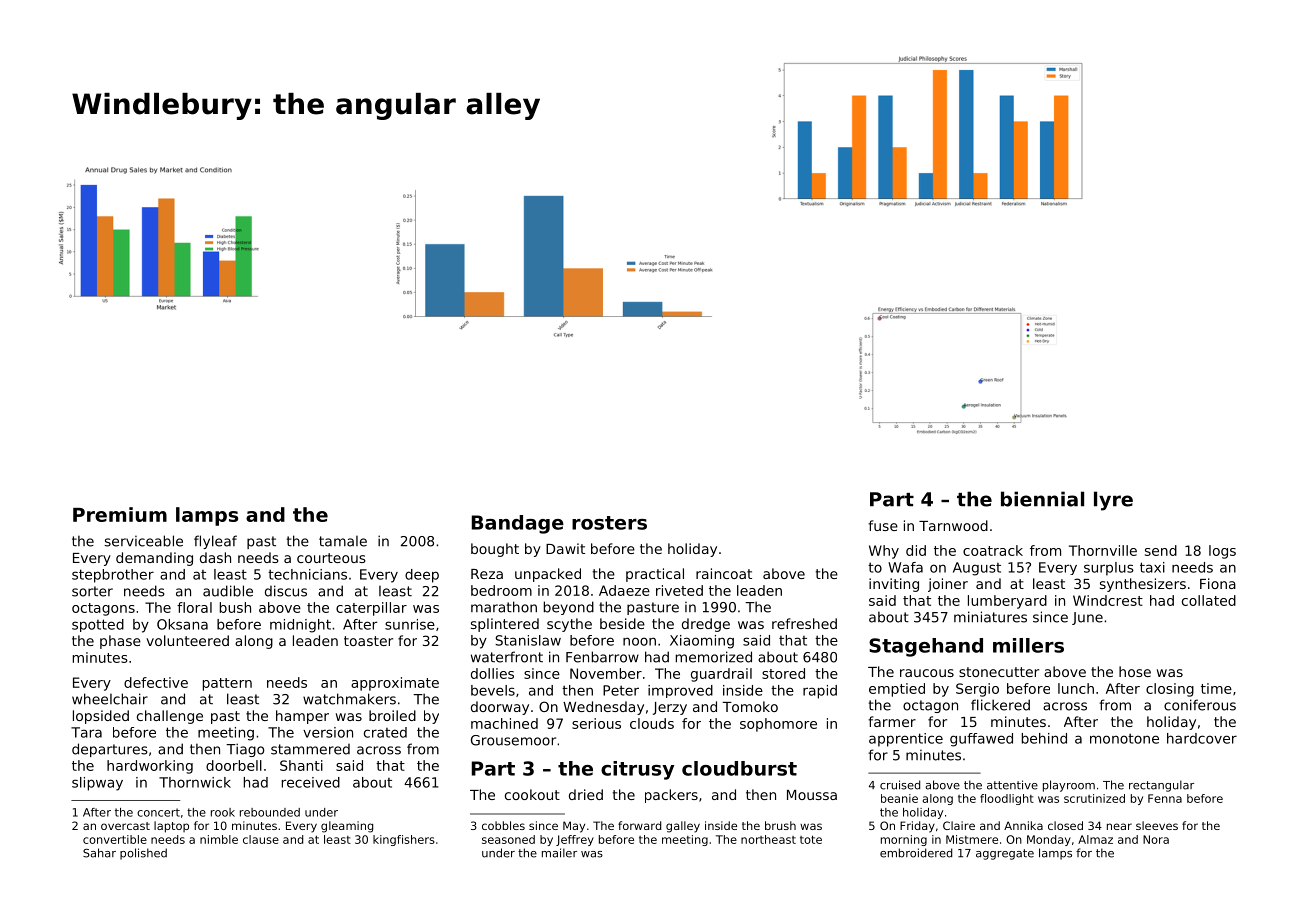 Image resolution: width=1308 pixels, height=924 pixels. Describe the element at coordinates (624, 590) in the screenshot. I see `Adaeze` at that location.
